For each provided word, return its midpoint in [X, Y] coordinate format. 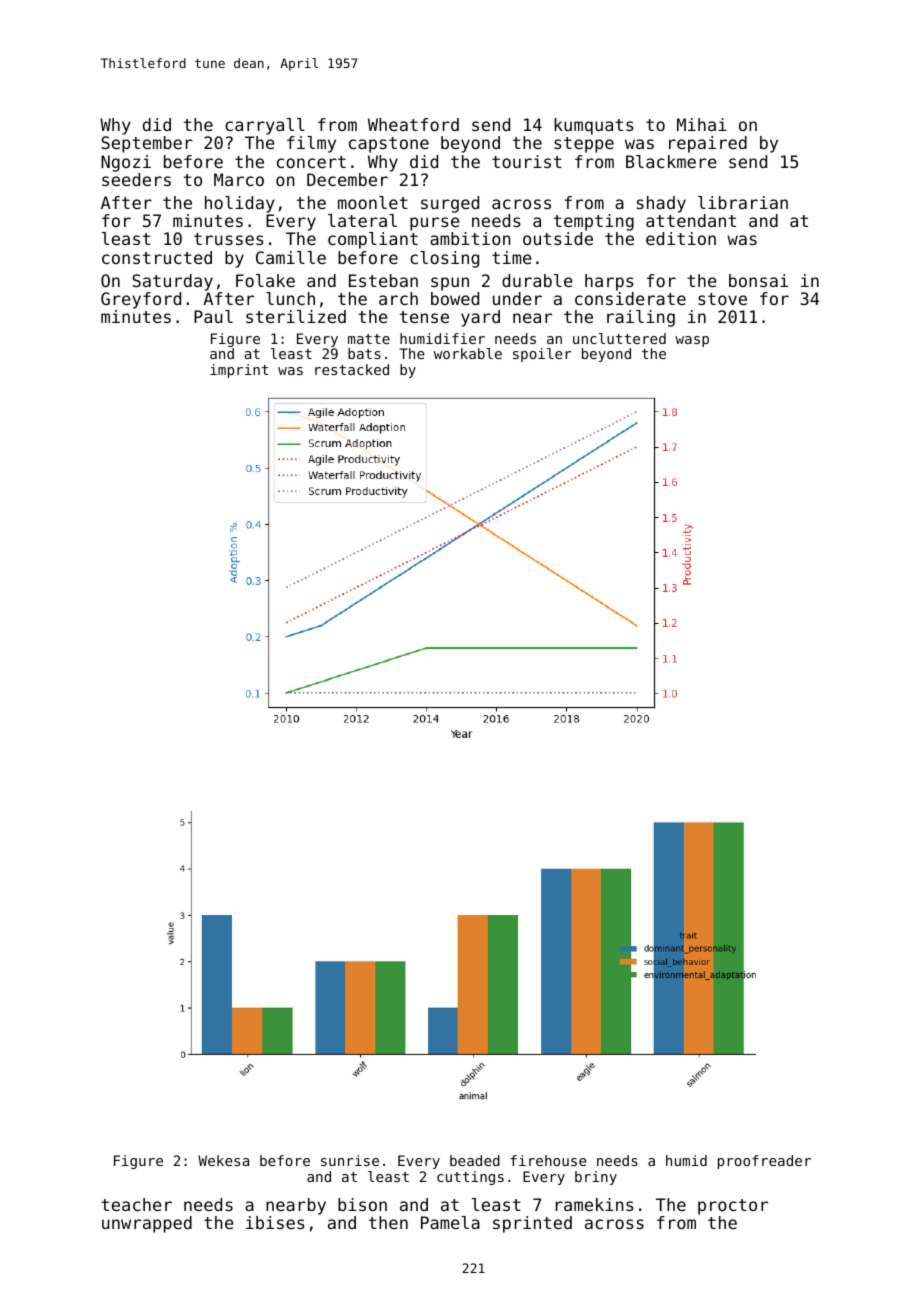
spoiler [542, 355]
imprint [239, 371]
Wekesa [223, 1160]
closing [444, 259]
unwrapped [147, 1224]
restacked [352, 369]
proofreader [764, 1162]
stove [722, 299]
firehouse [548, 1160]
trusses [229, 239]
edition [681, 238]
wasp [692, 341]
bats [364, 353]
